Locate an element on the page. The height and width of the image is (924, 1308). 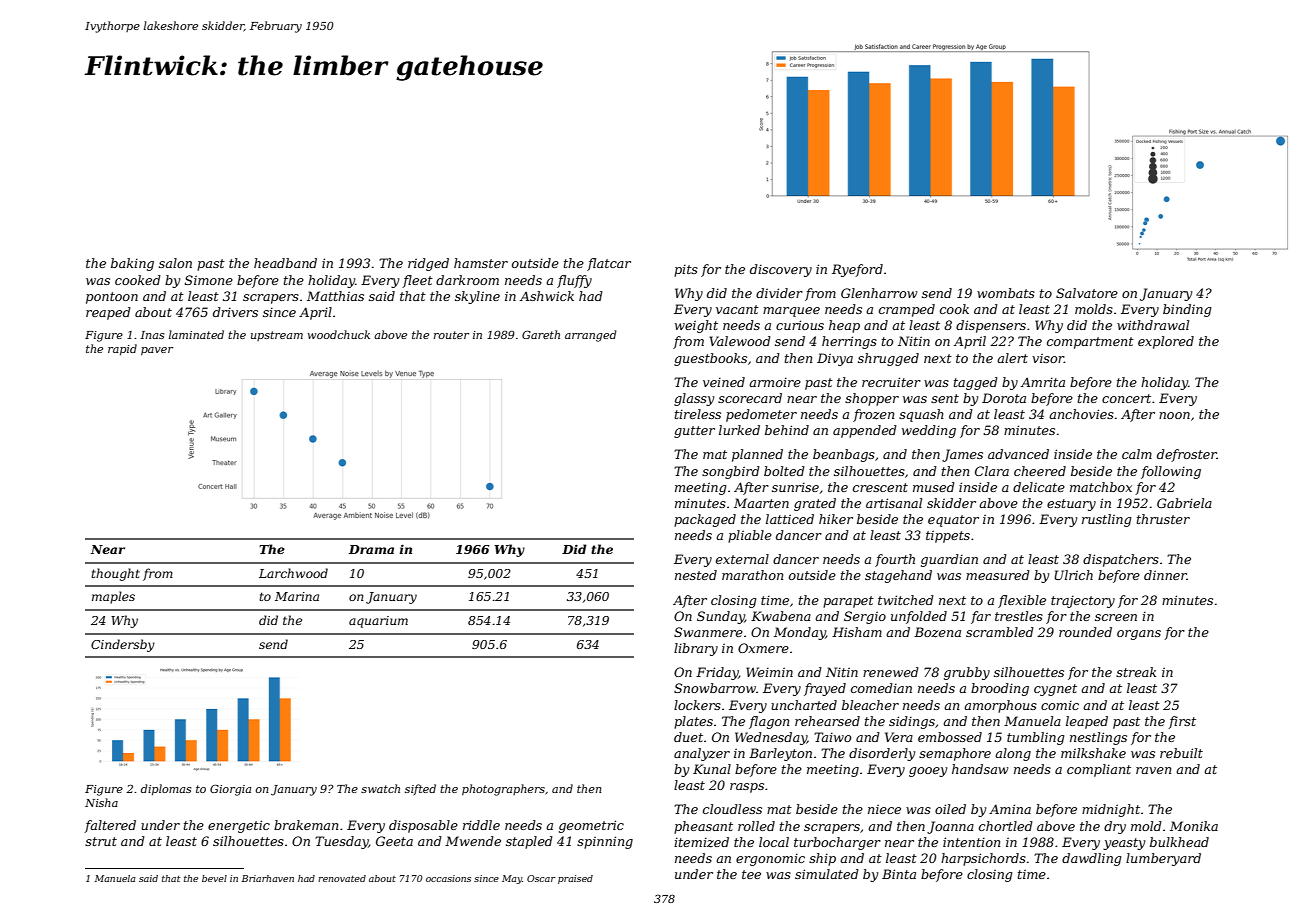
rebuilt is located at coordinates (1181, 753).
